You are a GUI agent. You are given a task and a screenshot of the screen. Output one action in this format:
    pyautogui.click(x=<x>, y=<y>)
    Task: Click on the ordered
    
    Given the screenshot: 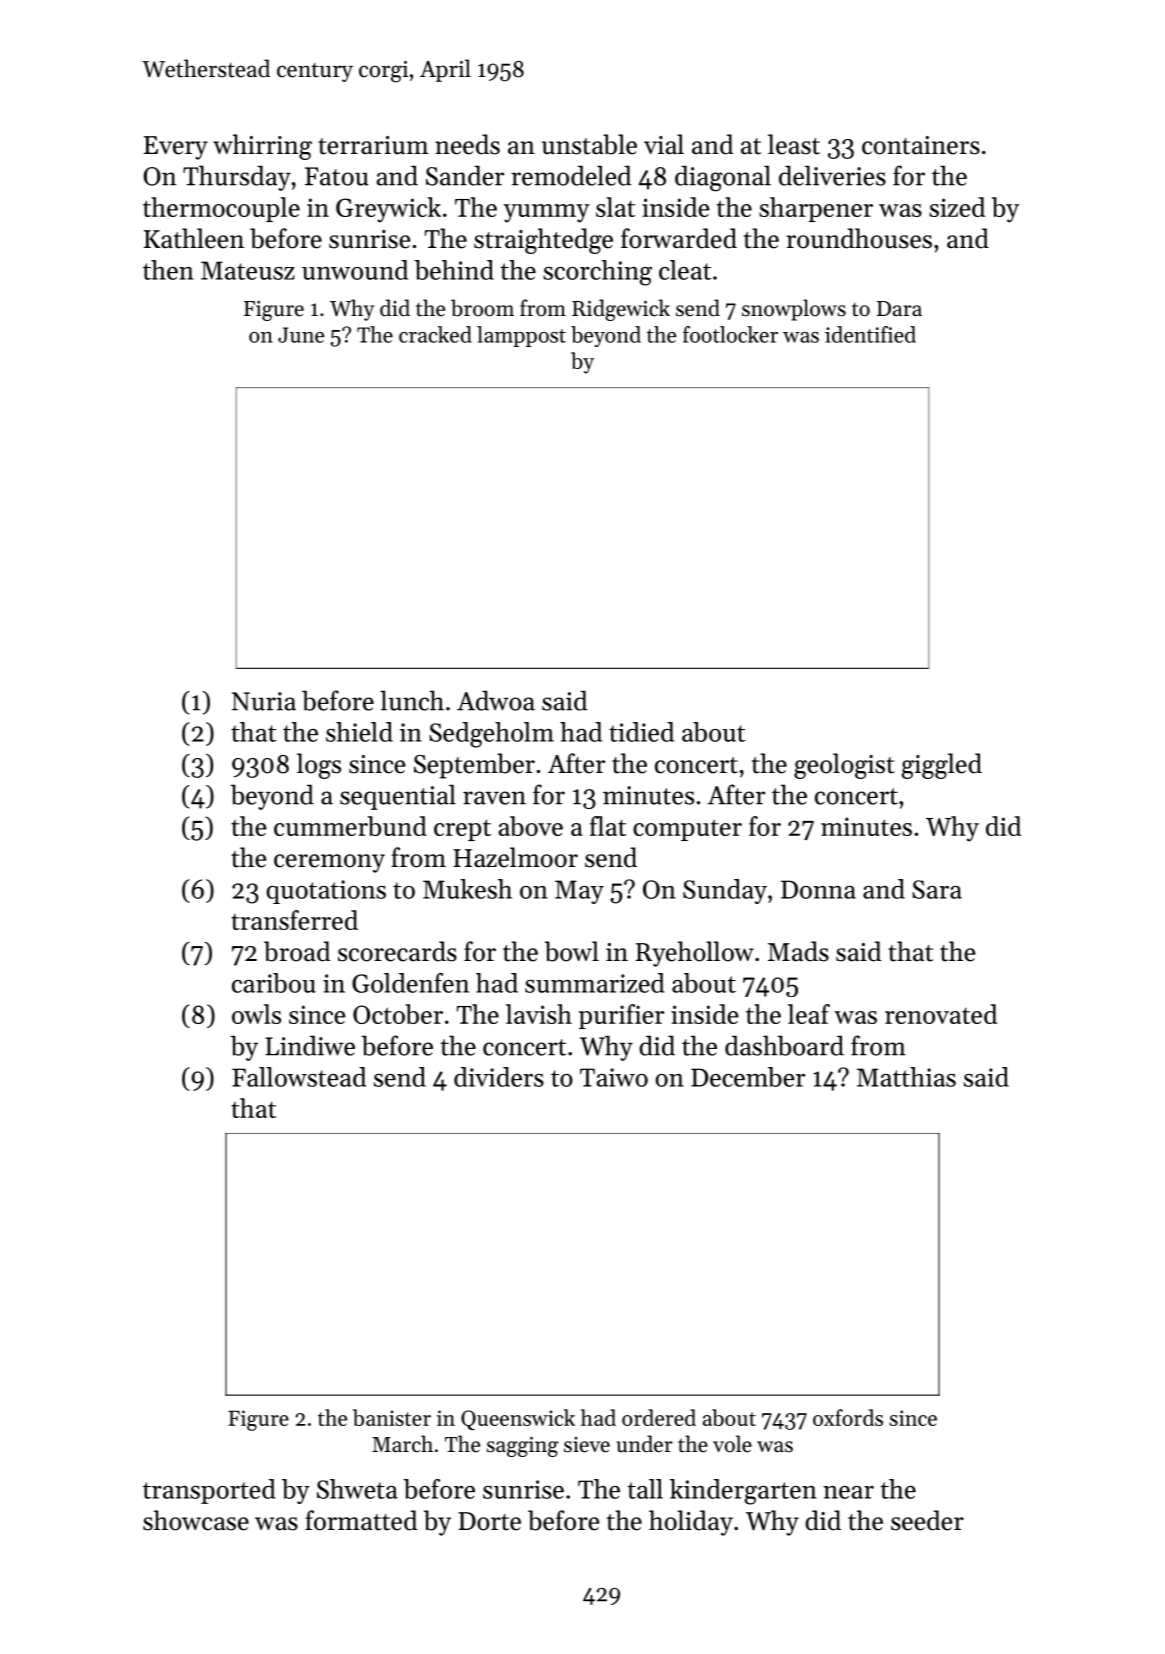 What is the action you would take?
    pyautogui.click(x=659, y=1417)
